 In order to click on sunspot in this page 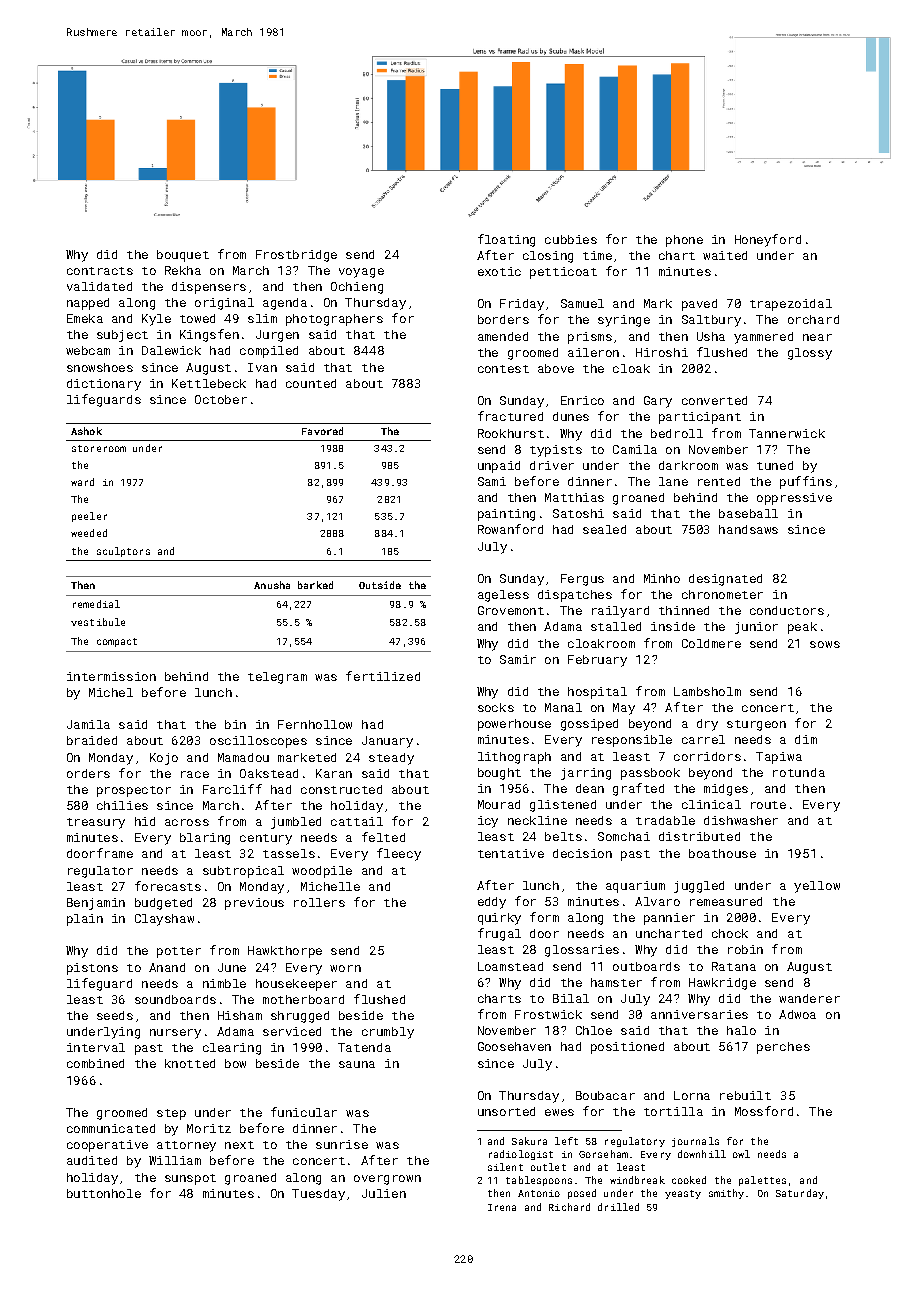, I will do `click(190, 1179)`.
